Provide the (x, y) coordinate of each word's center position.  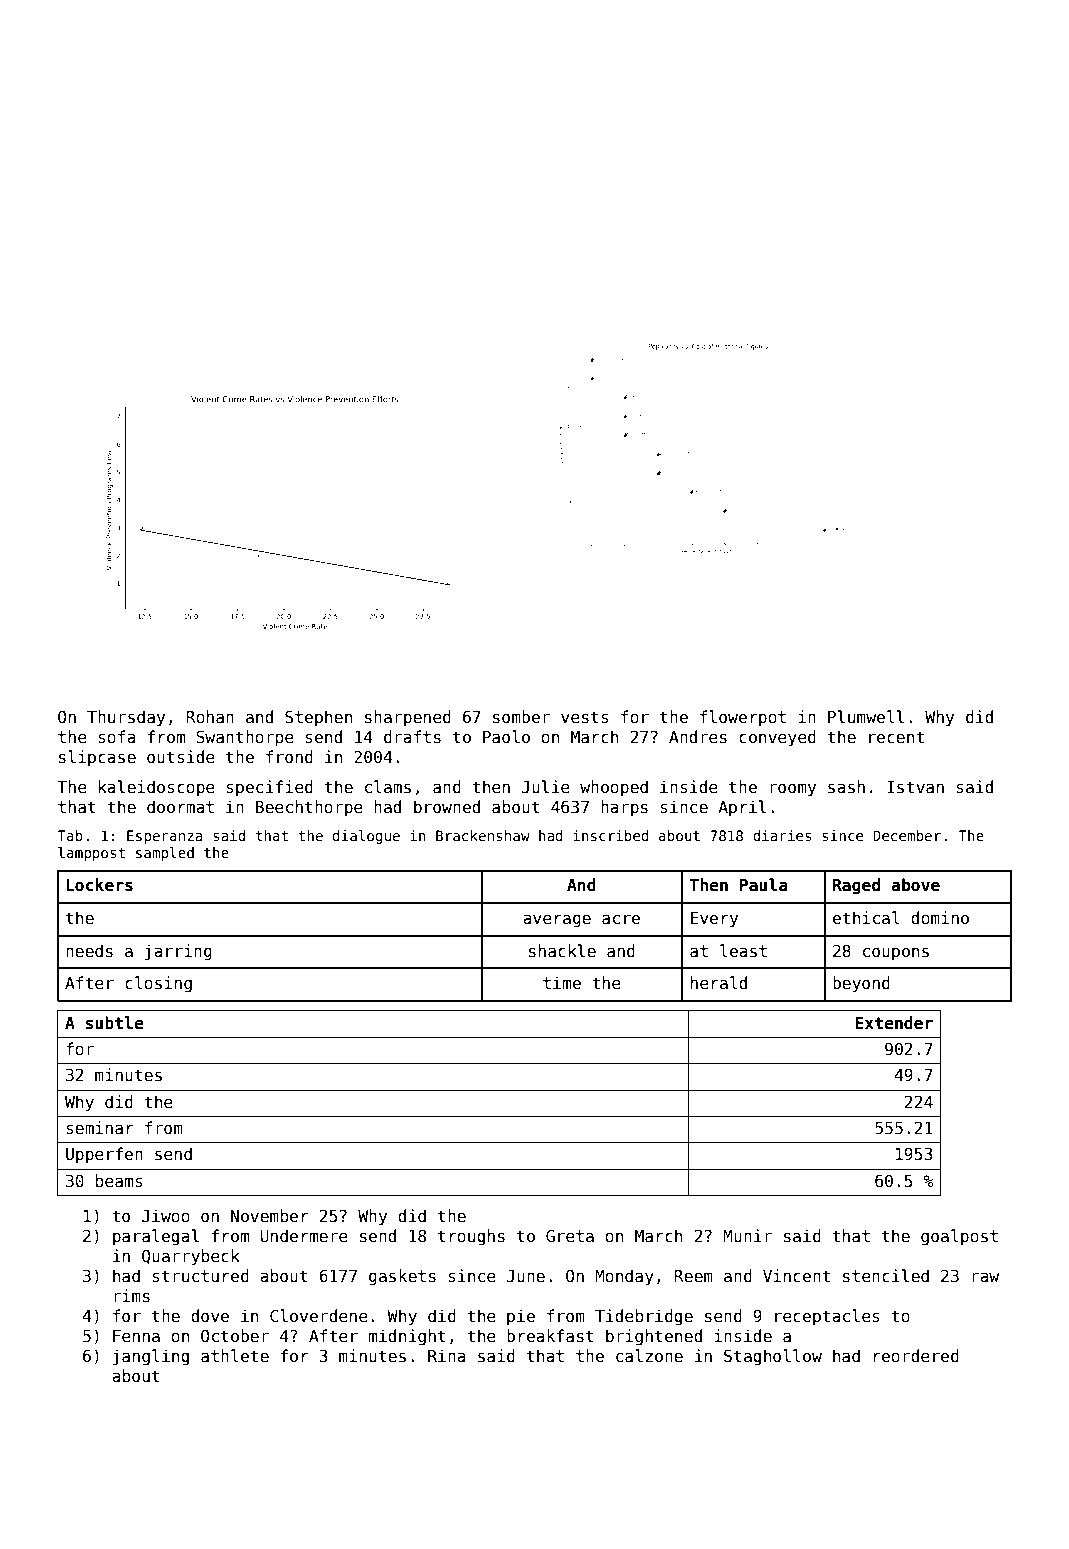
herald (719, 982)
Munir (747, 1235)
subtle (115, 1023)
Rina (446, 1355)
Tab (70, 835)
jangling (151, 1357)
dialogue (366, 837)
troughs (471, 1237)
